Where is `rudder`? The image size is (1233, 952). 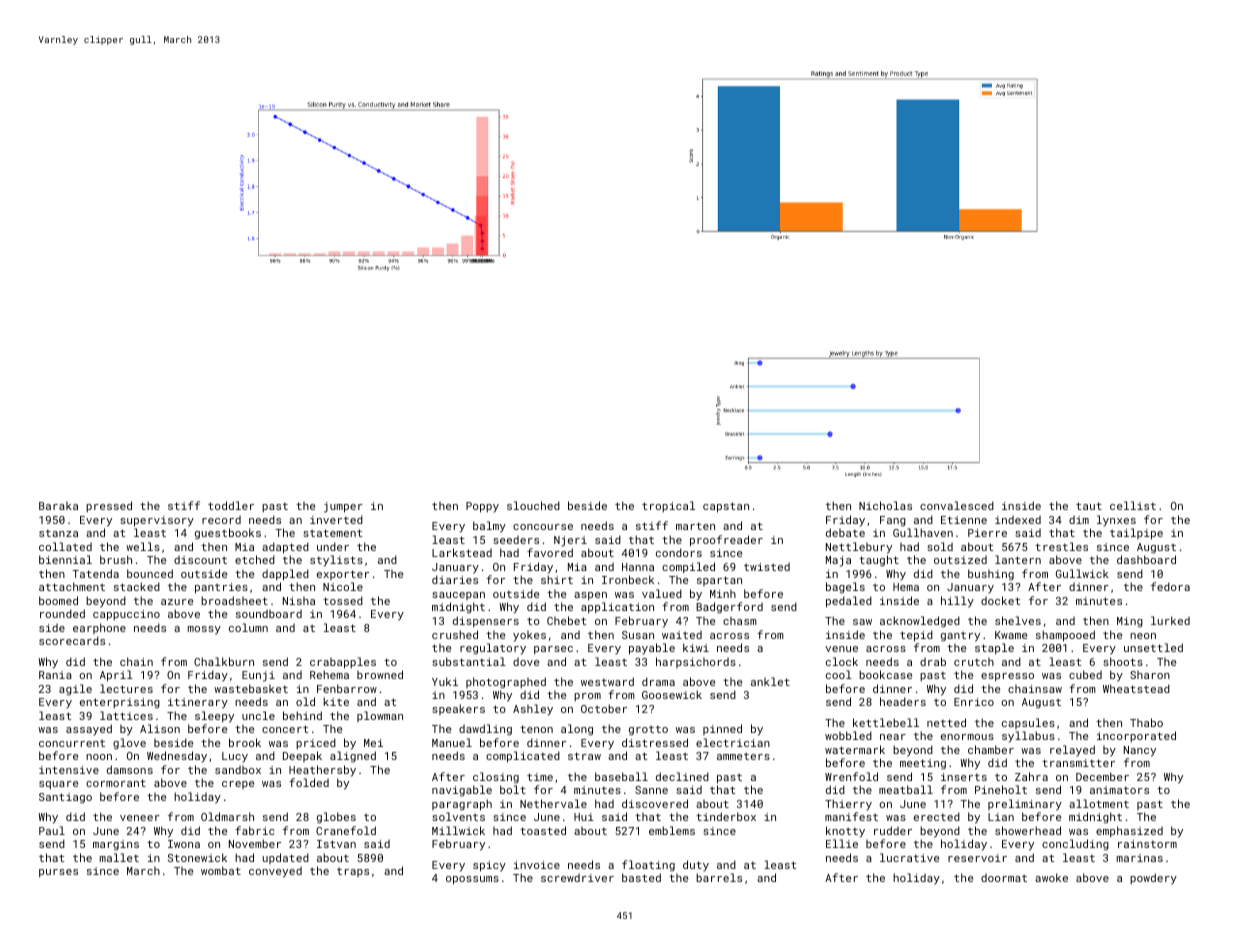
rudder is located at coordinates (893, 830).
